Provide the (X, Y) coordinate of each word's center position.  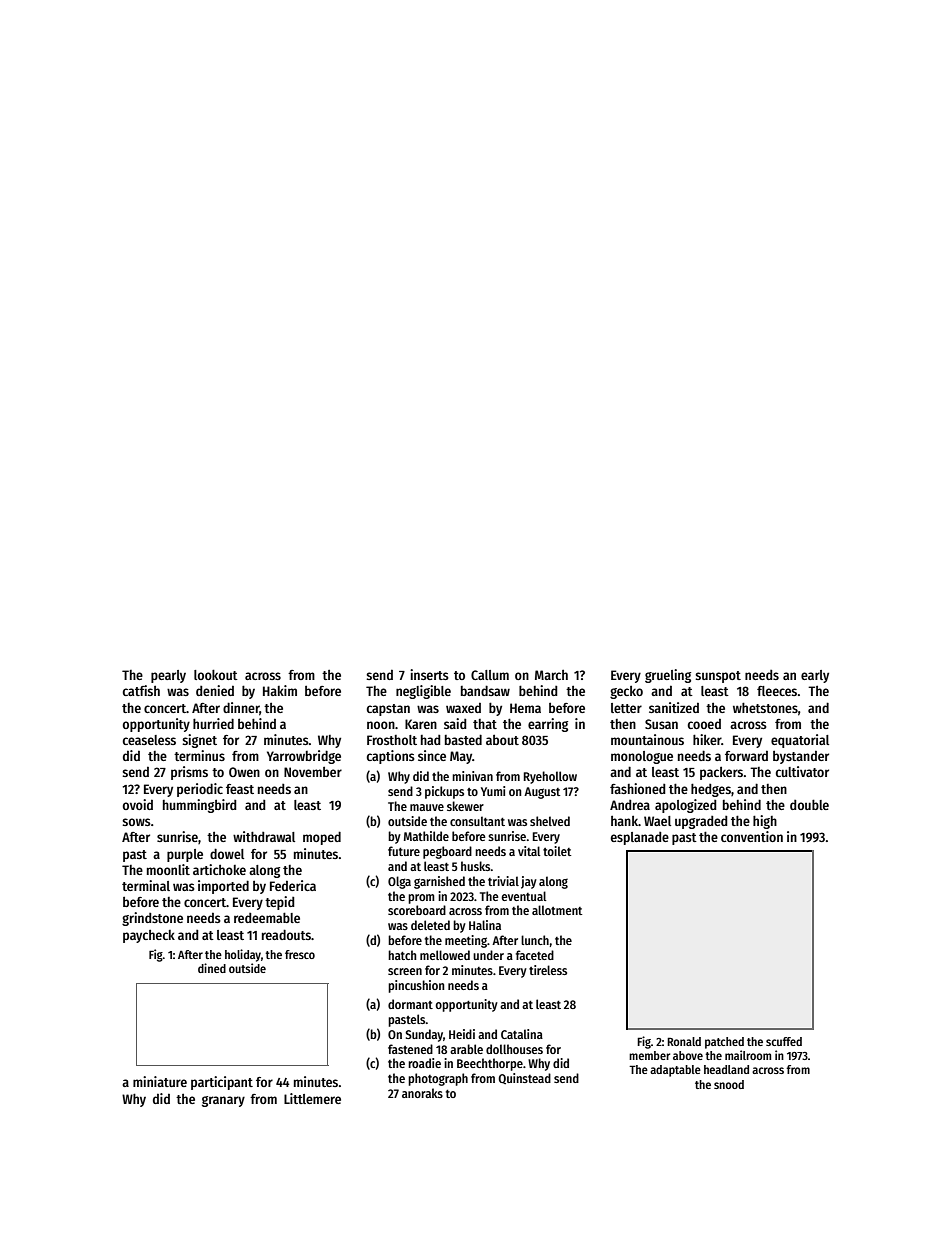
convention (752, 836)
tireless (548, 970)
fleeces (777, 691)
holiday (243, 955)
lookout (216, 674)
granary (223, 1101)
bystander (801, 757)
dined (212, 968)
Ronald (684, 1041)
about (502, 740)
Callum (490, 675)
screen (405, 971)
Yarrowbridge (304, 757)
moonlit (168, 869)
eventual (523, 896)
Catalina (522, 1034)
